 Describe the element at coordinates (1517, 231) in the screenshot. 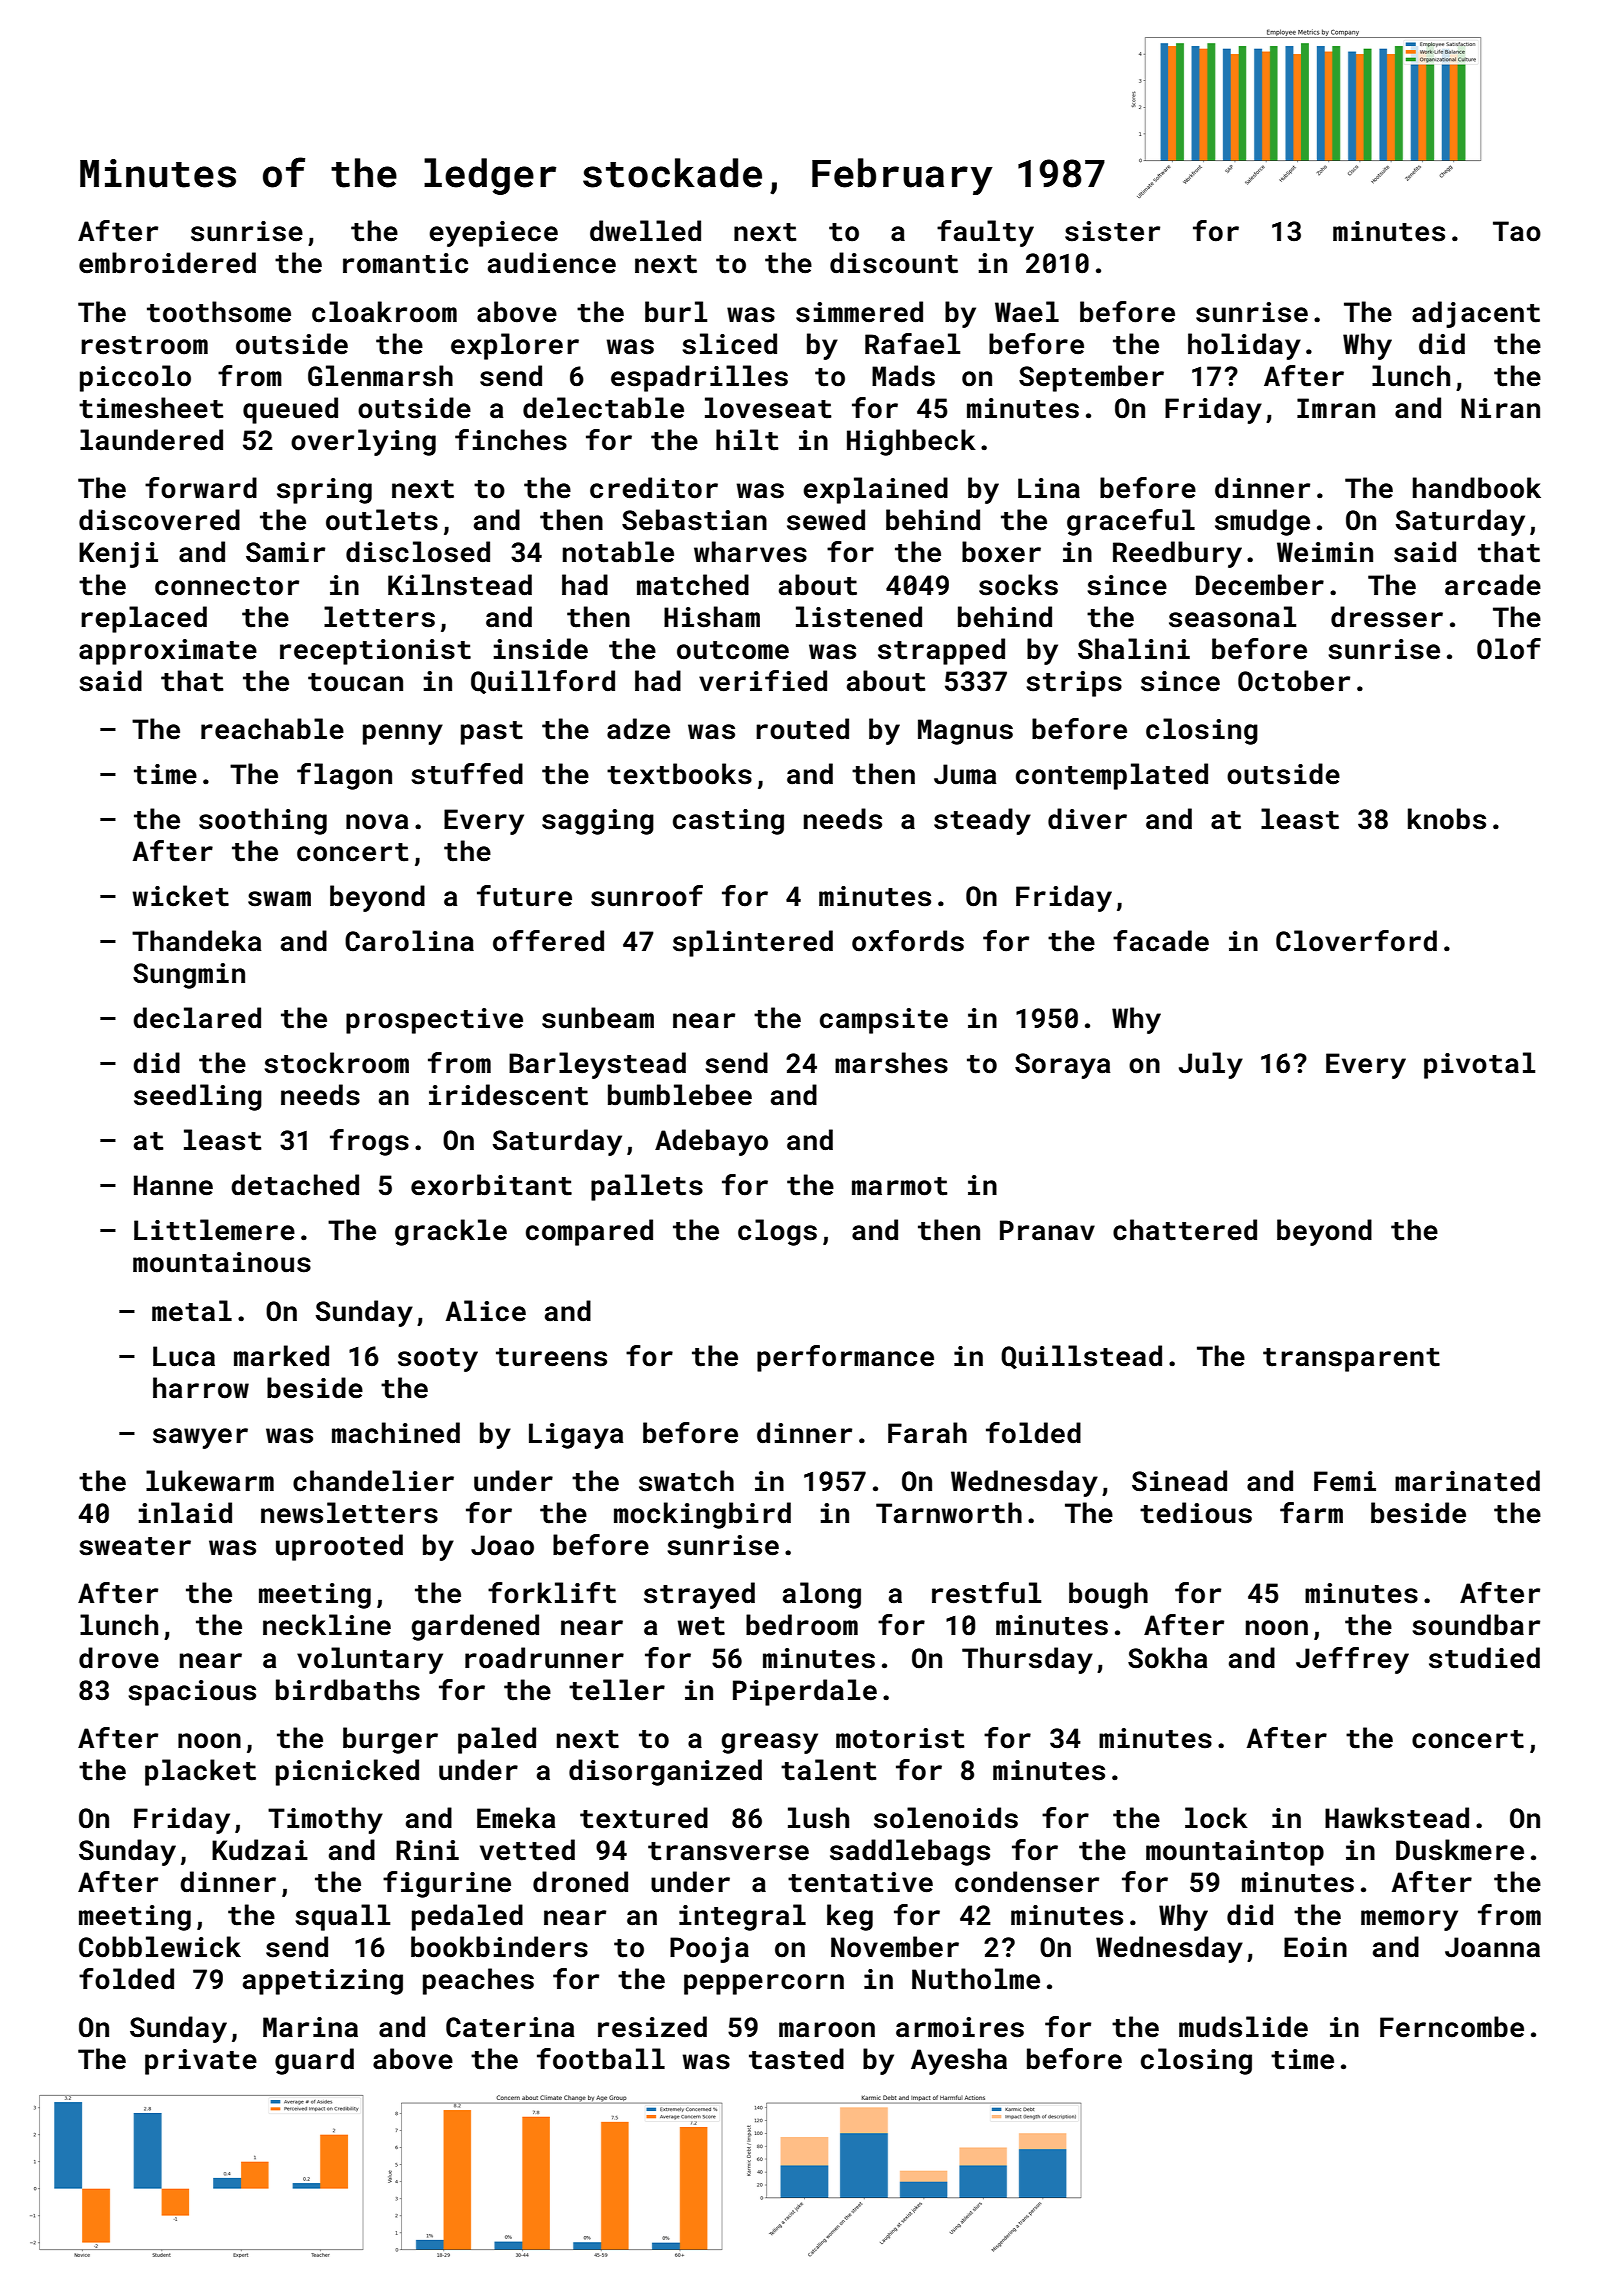

I see `Tao` at that location.
